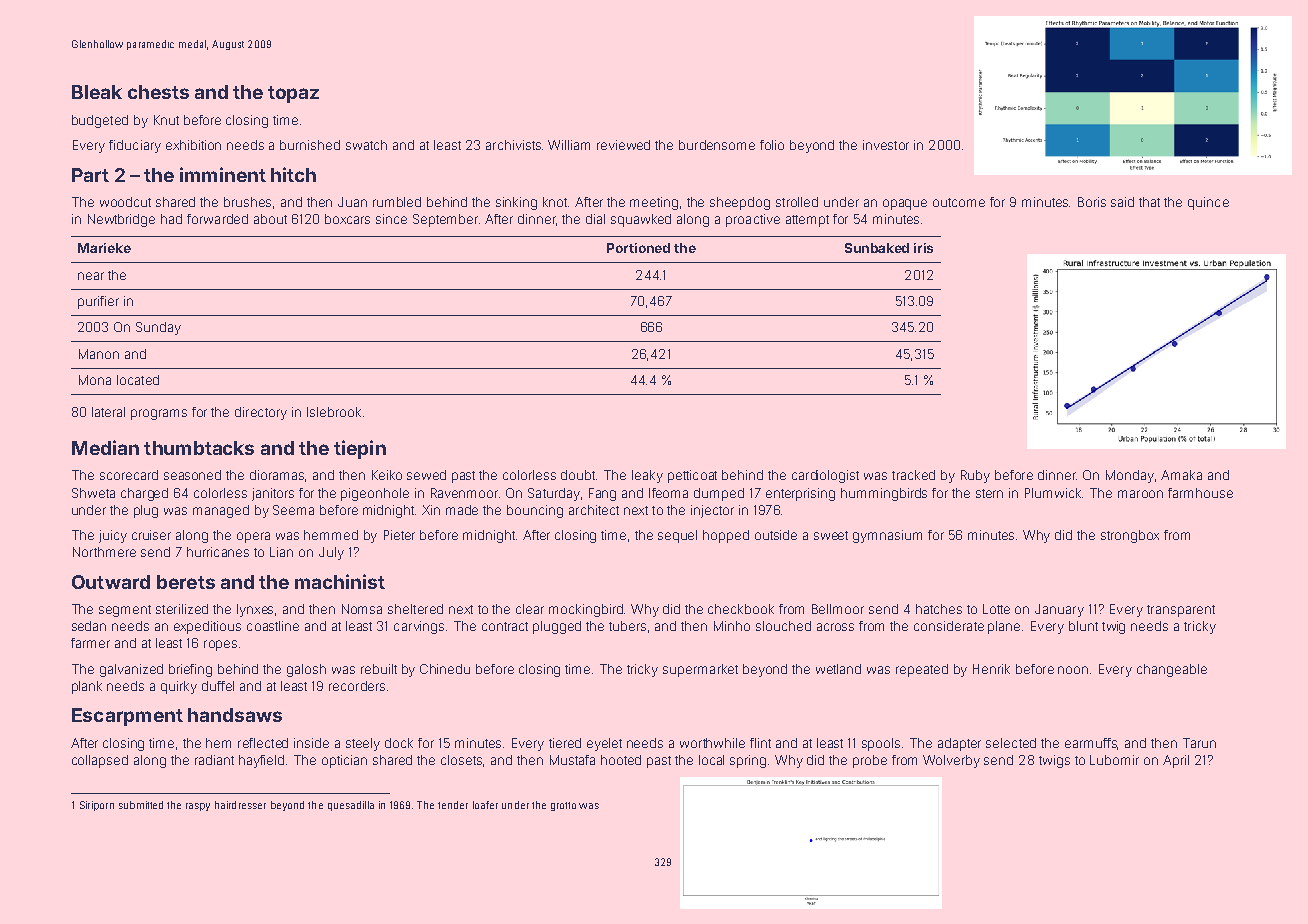  Describe the element at coordinates (347, 219) in the page. I see `boxcars` at that location.
